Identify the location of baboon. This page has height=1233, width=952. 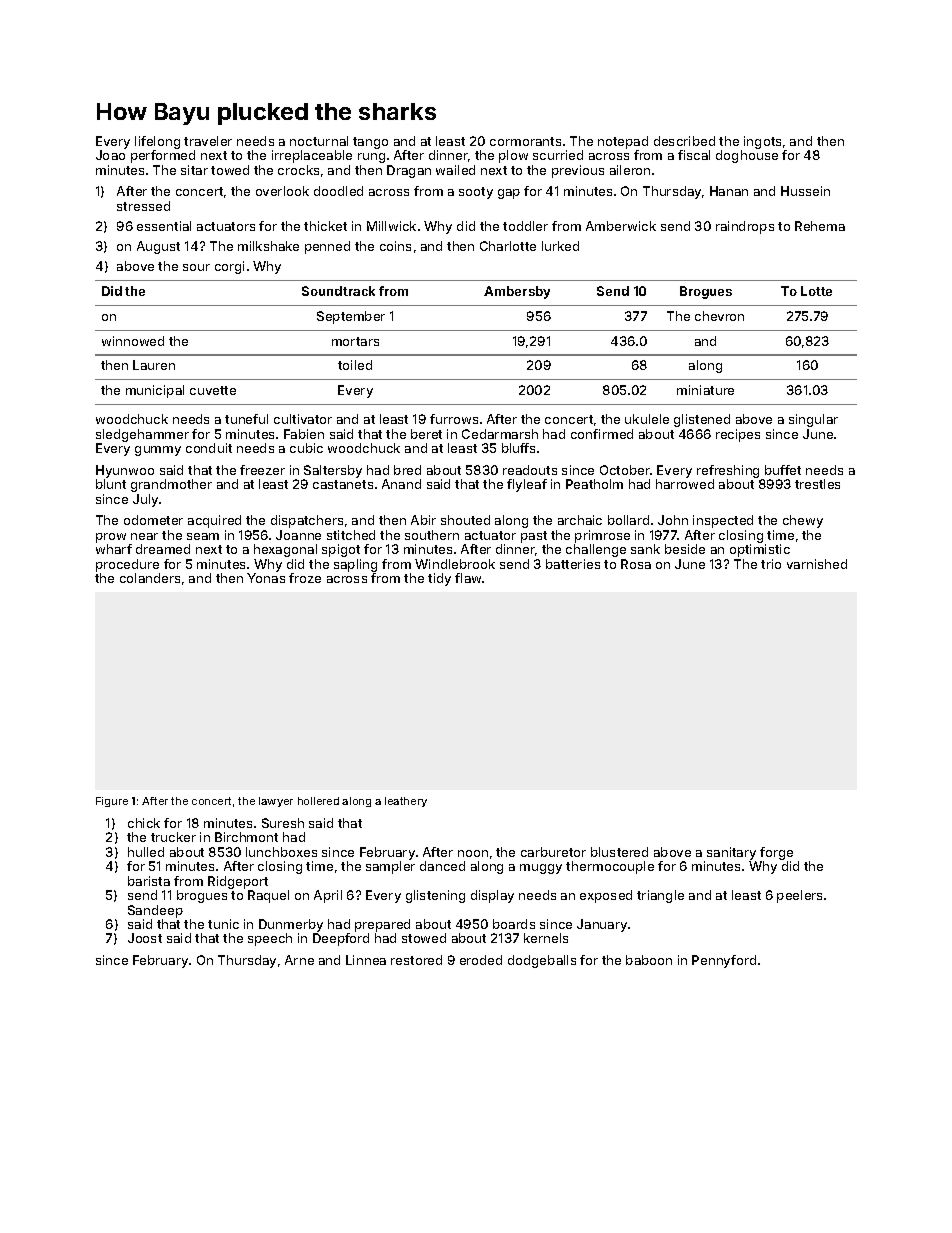
(649, 960).
